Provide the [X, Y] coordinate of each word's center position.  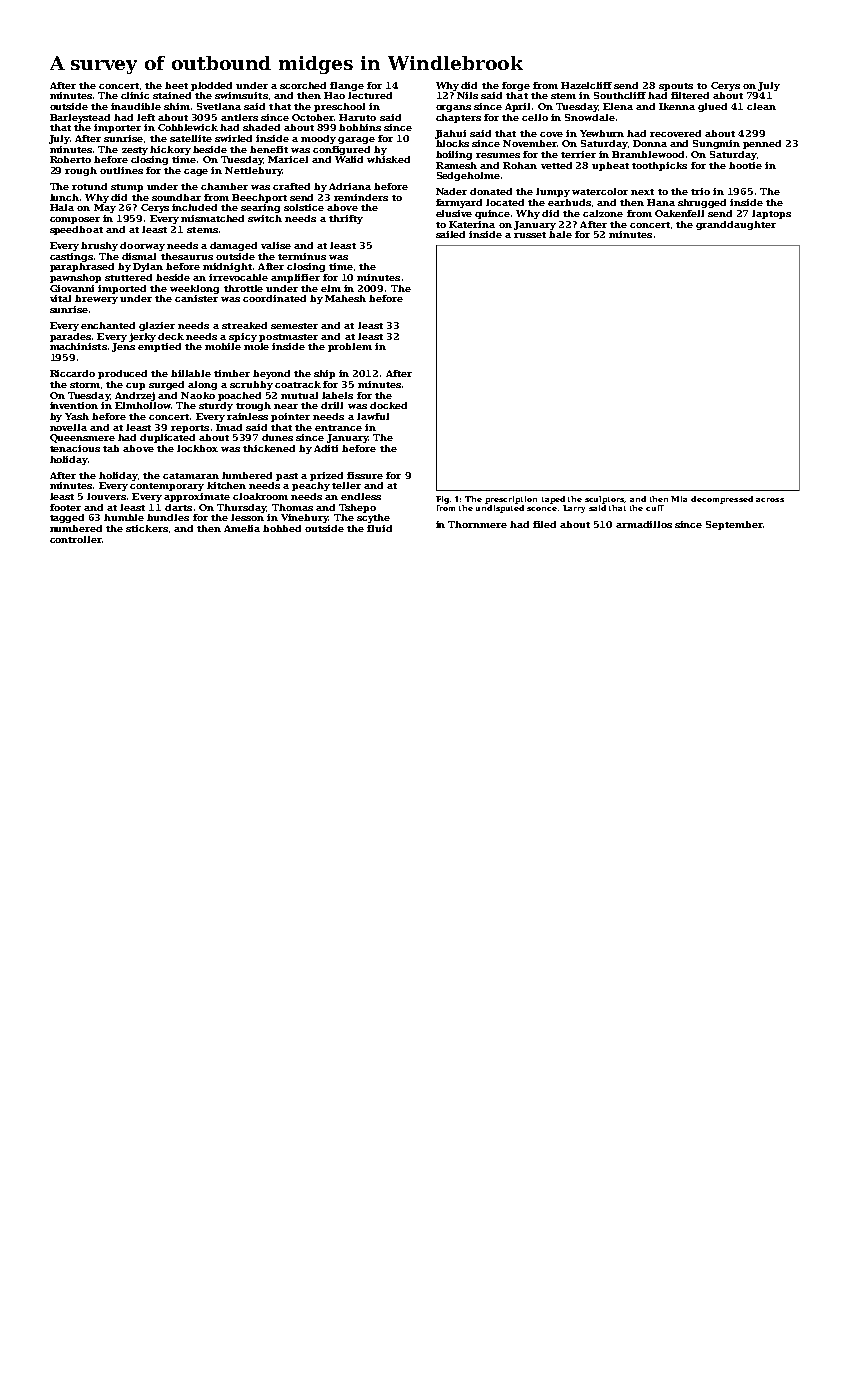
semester [294, 326]
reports [190, 429]
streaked [244, 325]
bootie [745, 165]
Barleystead [80, 118]
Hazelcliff [586, 85]
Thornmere [477, 524]
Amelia [242, 528]
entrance [338, 428]
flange [347, 86]
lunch [64, 197]
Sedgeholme [468, 176]
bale [560, 234]
